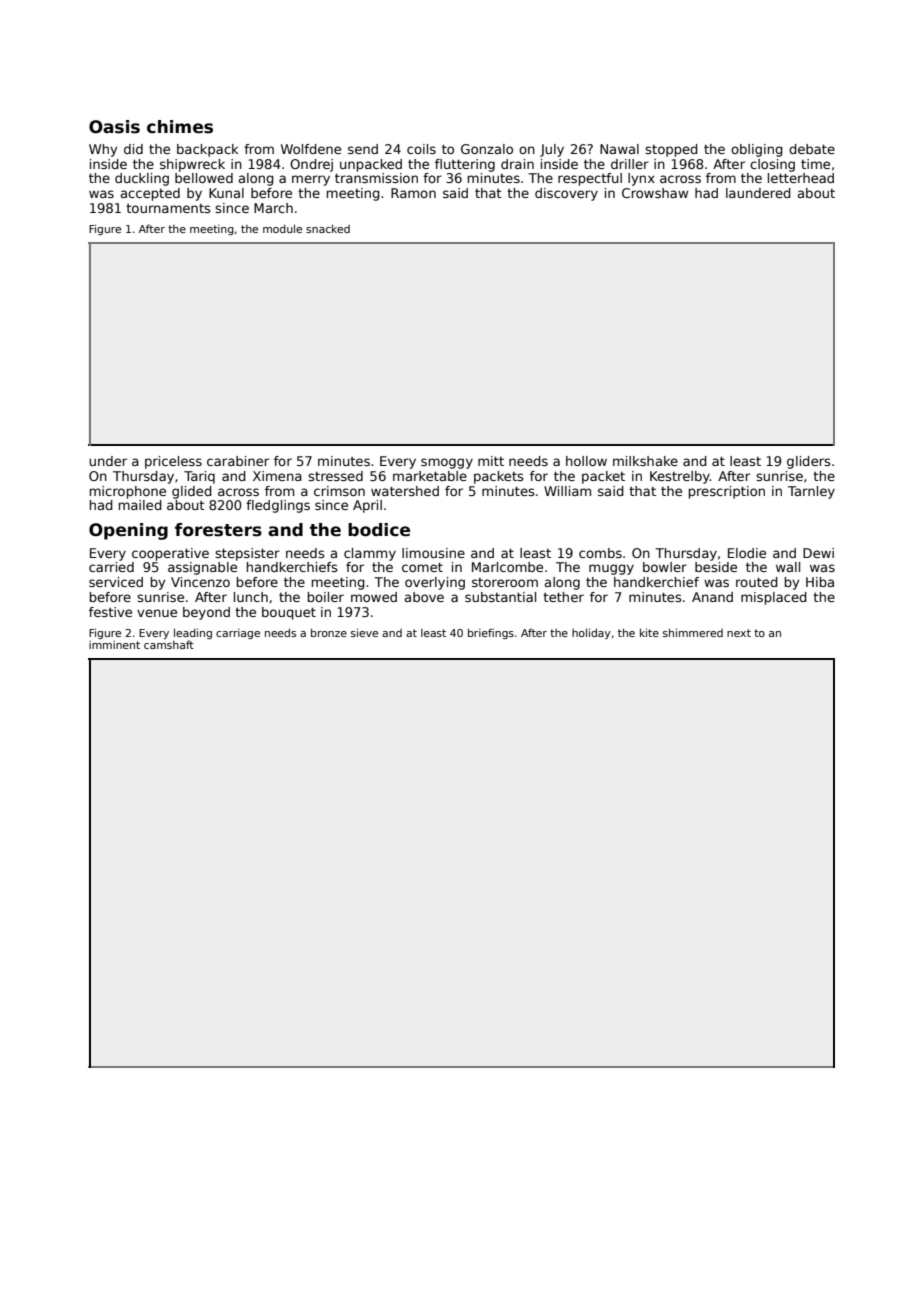 This screenshot has height=1308, width=924. What do you see at coordinates (491, 461) in the screenshot?
I see `mitt` at bounding box center [491, 461].
